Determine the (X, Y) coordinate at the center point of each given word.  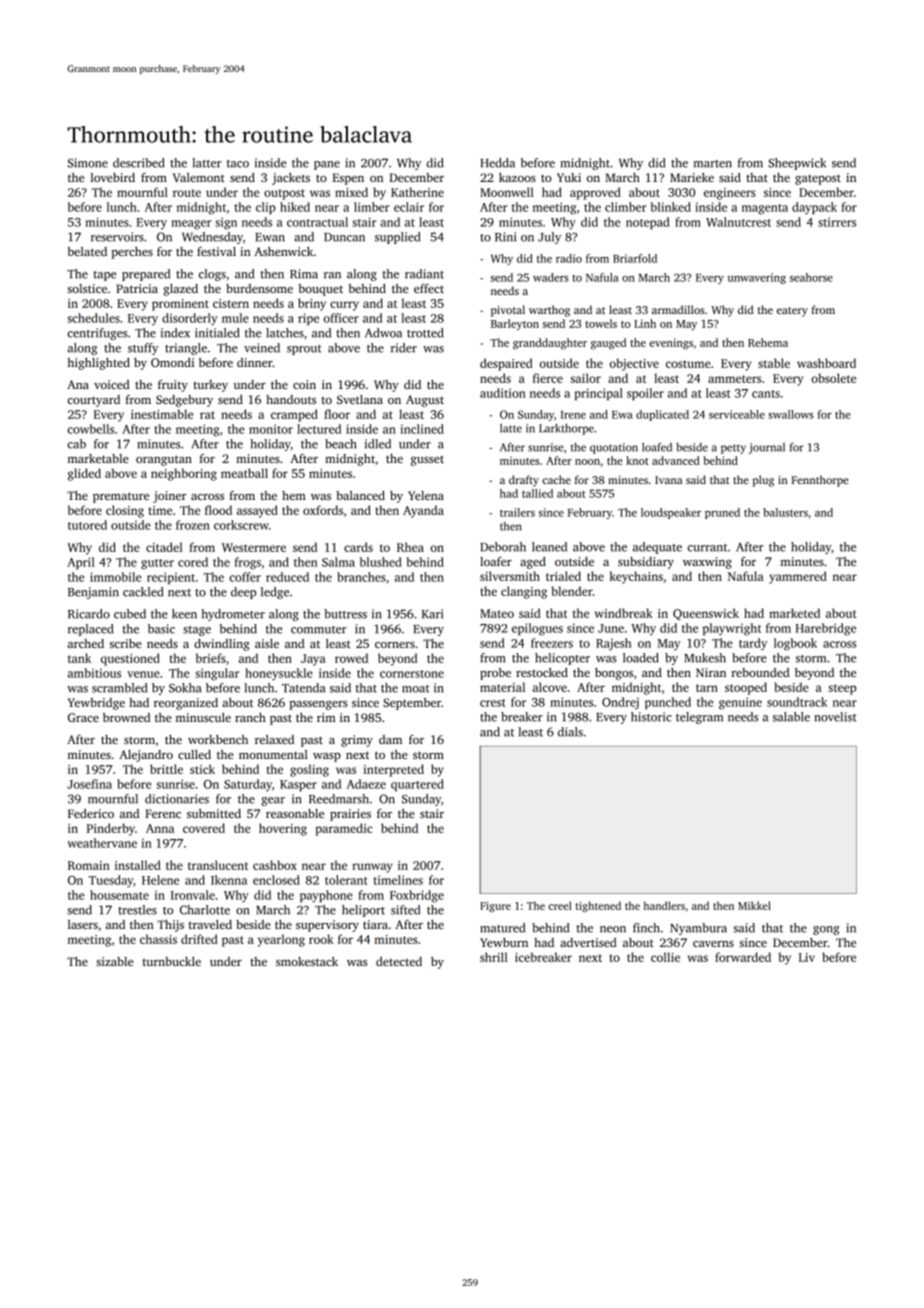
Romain (89, 865)
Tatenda (303, 688)
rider (404, 348)
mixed (351, 192)
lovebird (112, 177)
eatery (792, 312)
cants (766, 394)
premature (121, 497)
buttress (345, 614)
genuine (740, 703)
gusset (427, 460)
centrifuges (98, 334)
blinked (671, 207)
